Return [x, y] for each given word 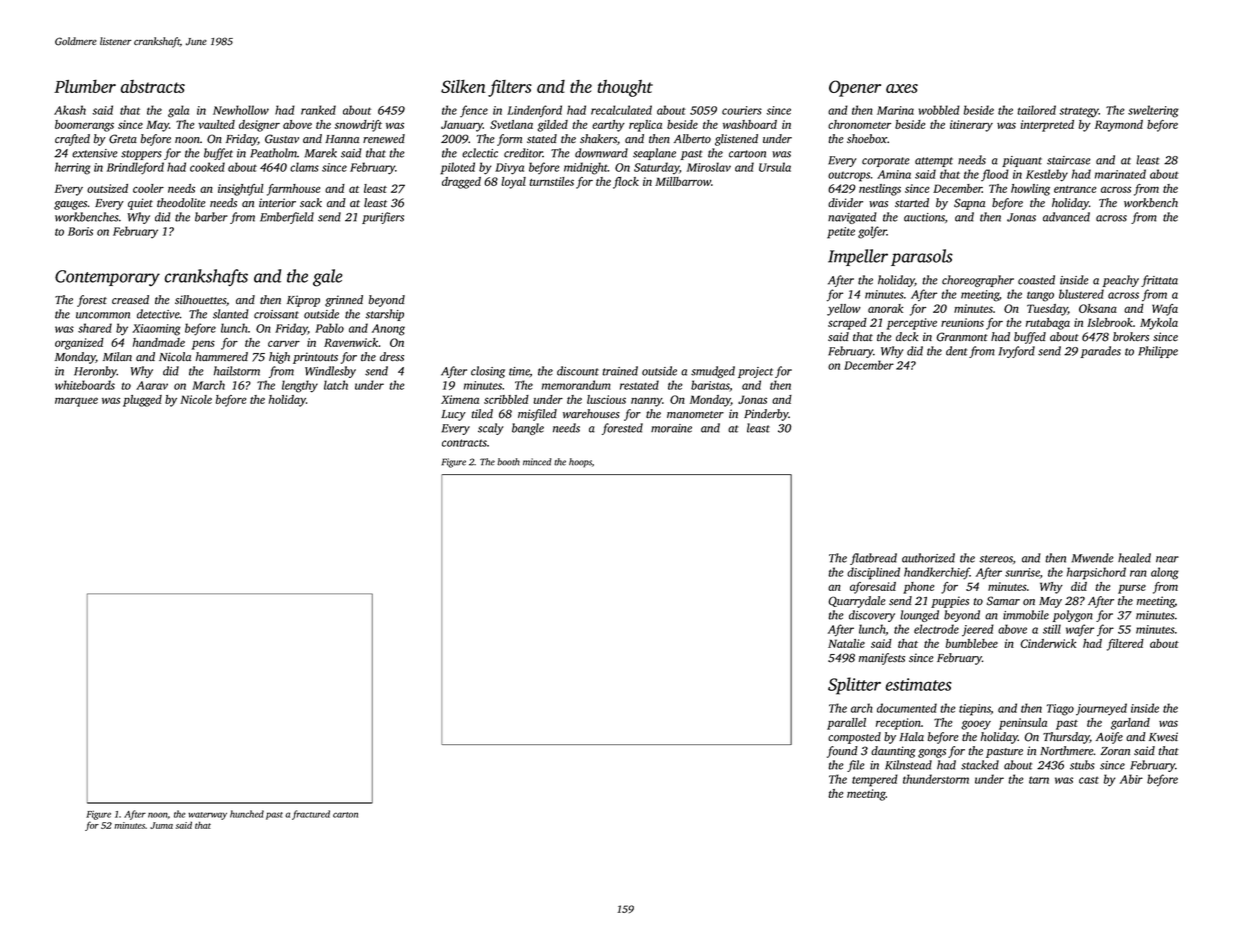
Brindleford [135, 168]
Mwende [1093, 558]
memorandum [576, 385]
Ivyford [1017, 352]
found [842, 752]
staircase [1069, 160]
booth [508, 462]
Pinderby [766, 415]
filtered [1125, 645]
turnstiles [551, 181]
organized [79, 344]
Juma [161, 825]
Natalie [846, 643]
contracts [464, 443]
